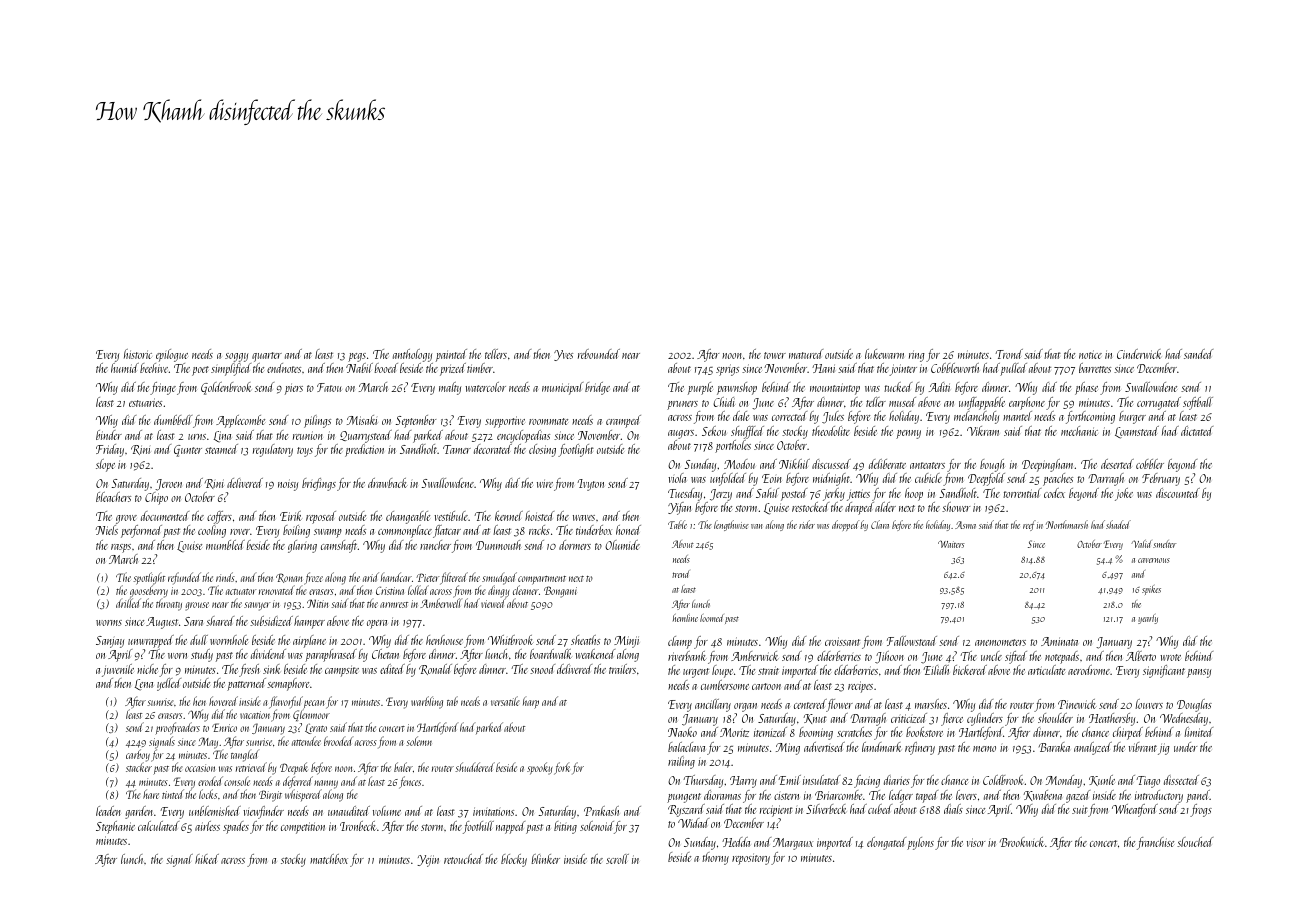  I want to click on blocky, so click(514, 860).
